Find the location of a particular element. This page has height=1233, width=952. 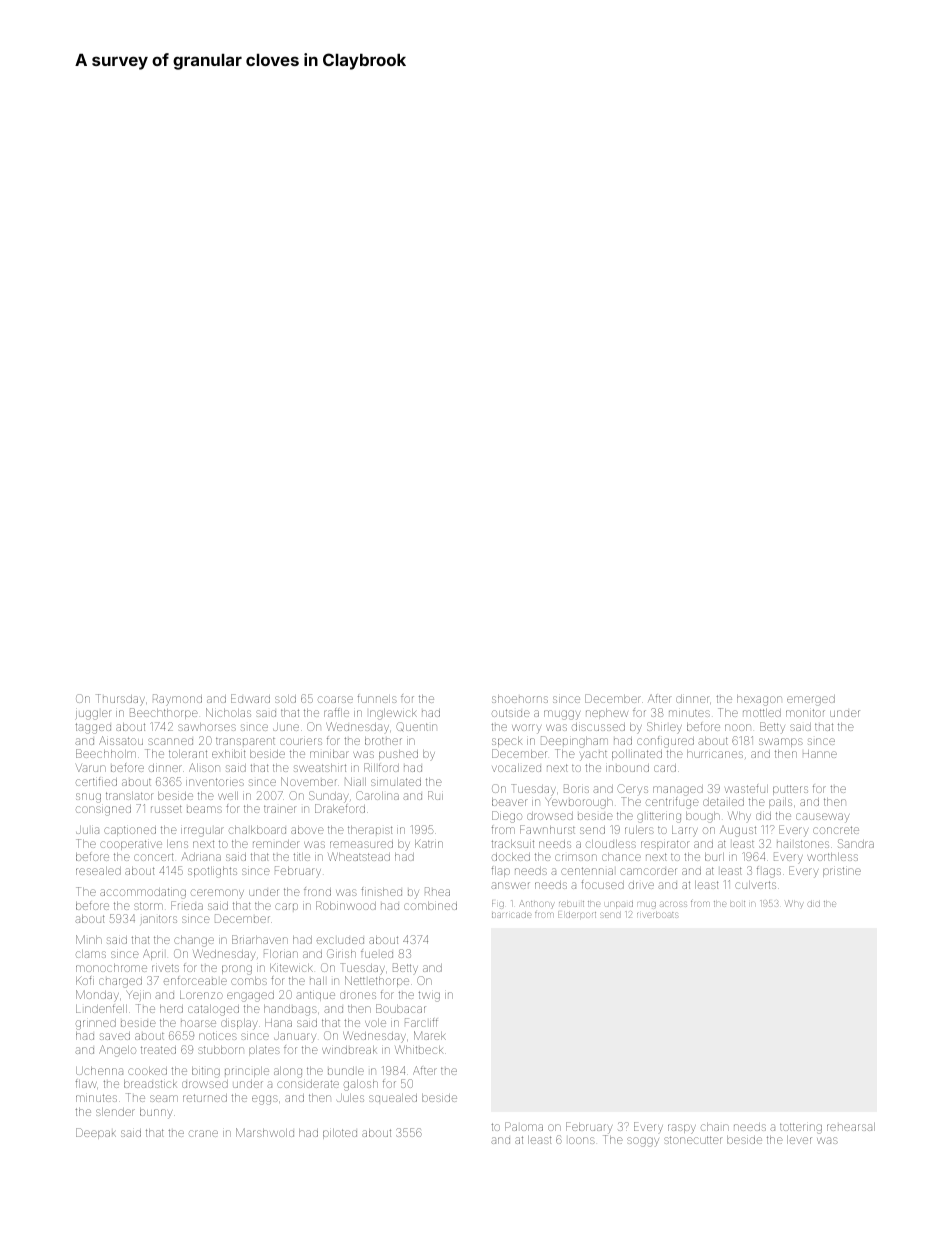

emerged is located at coordinates (811, 700).
